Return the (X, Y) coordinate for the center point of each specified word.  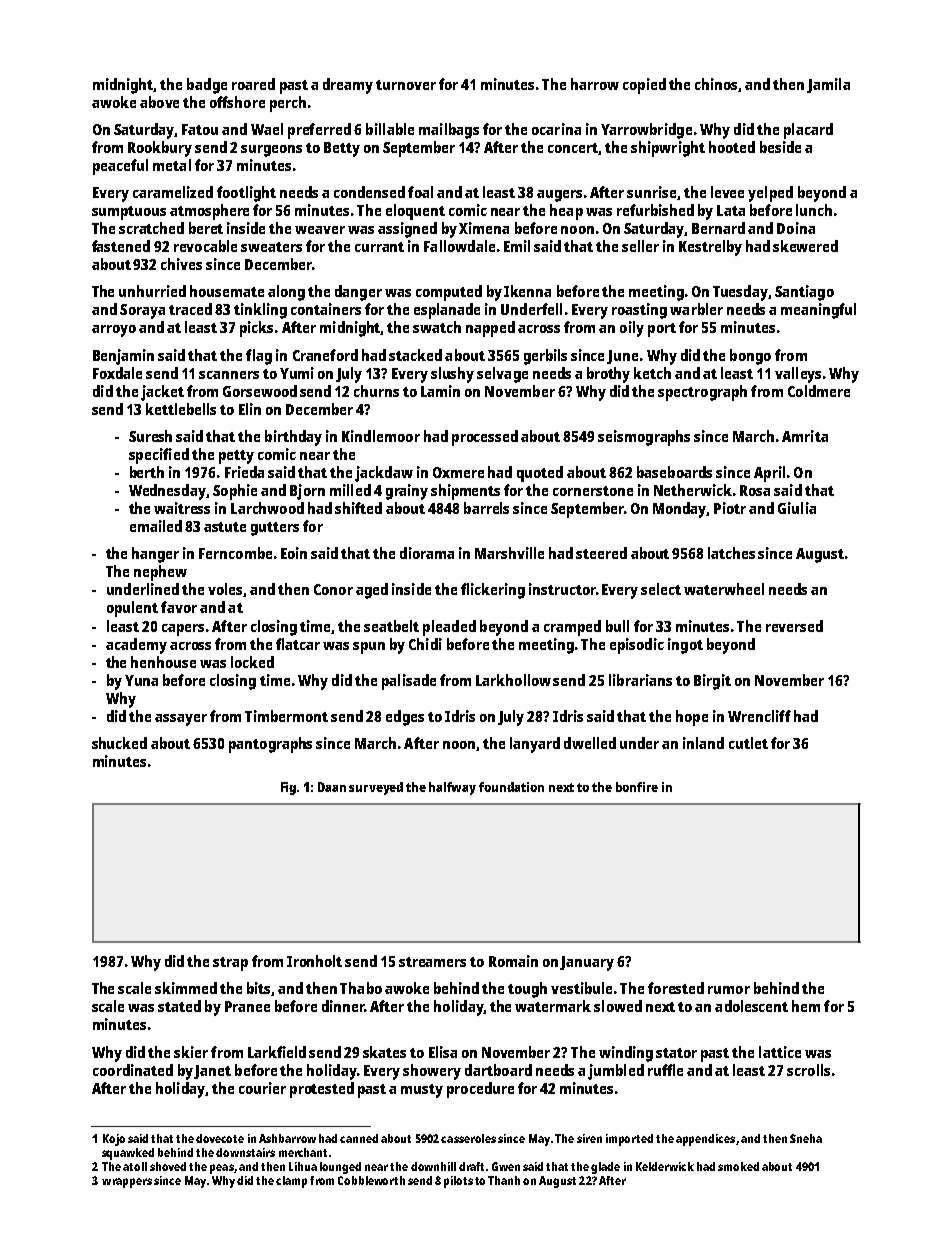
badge (207, 86)
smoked (738, 1166)
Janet (212, 1072)
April (769, 474)
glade (605, 1168)
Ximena (484, 228)
